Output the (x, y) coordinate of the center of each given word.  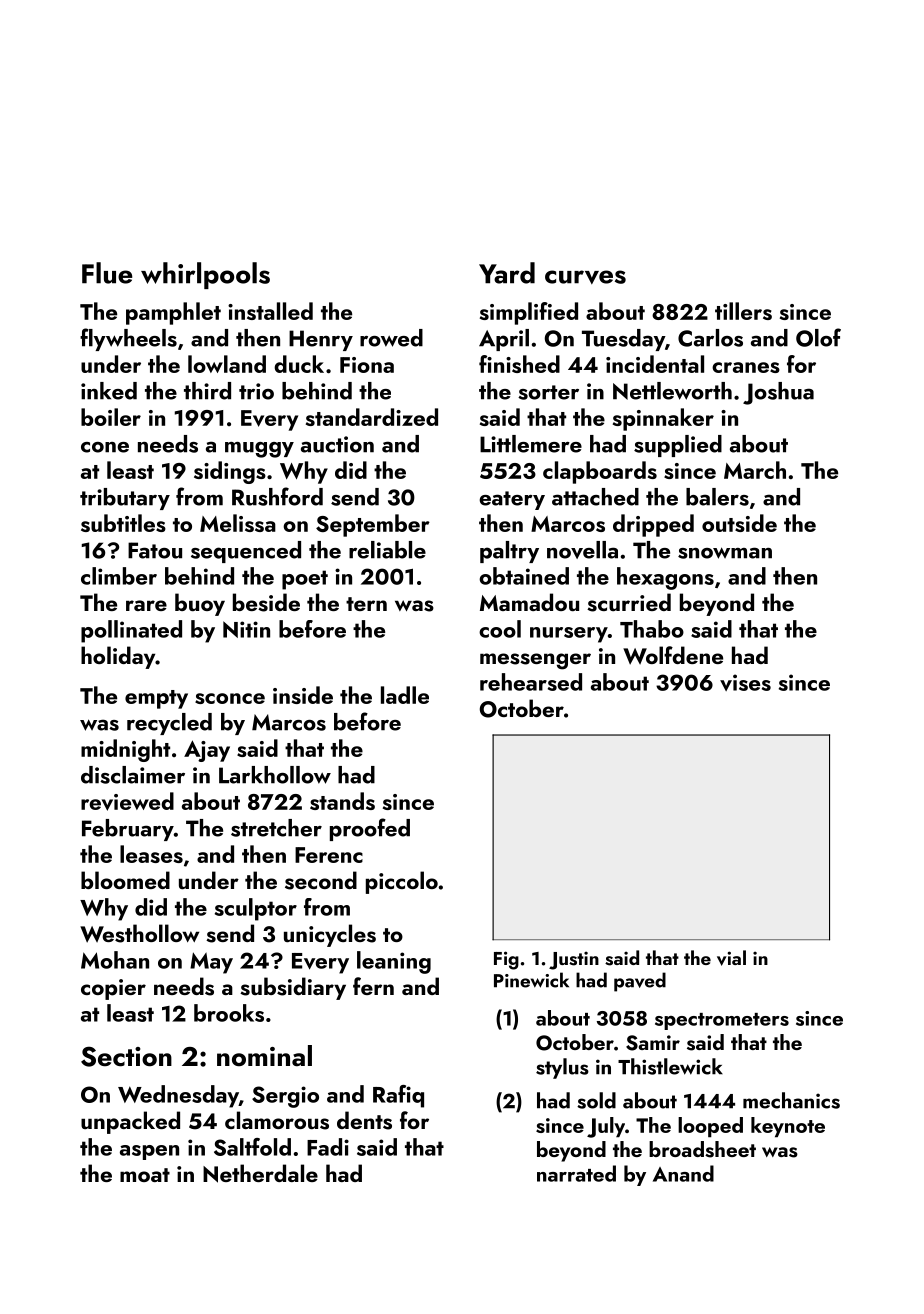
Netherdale (260, 1173)
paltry (509, 552)
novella (582, 550)
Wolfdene (673, 655)
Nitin (246, 629)
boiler (111, 417)
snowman (725, 553)
